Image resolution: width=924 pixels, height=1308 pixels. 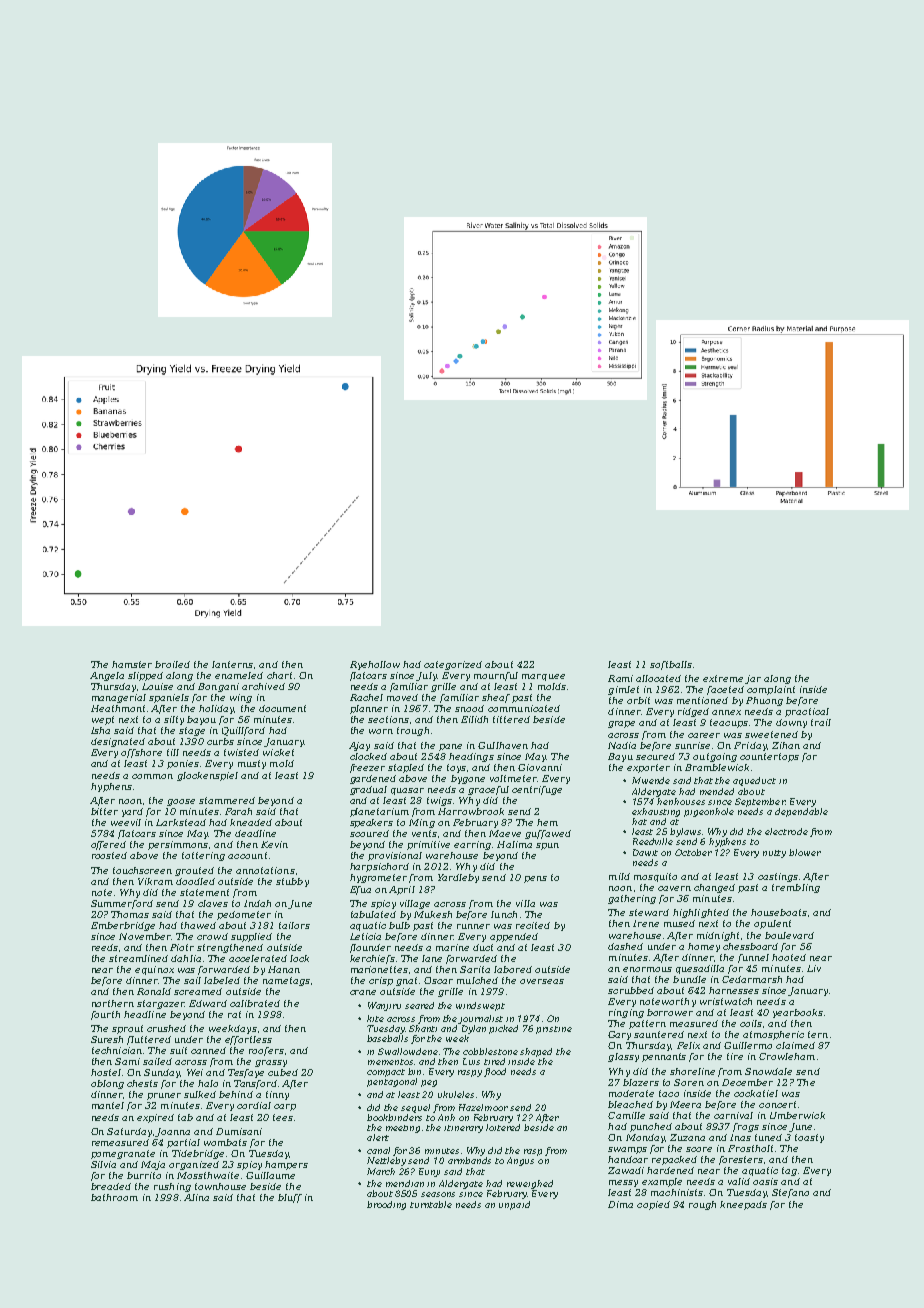 What do you see at coordinates (196, 1197) in the image?
I see `Alina` at bounding box center [196, 1197].
